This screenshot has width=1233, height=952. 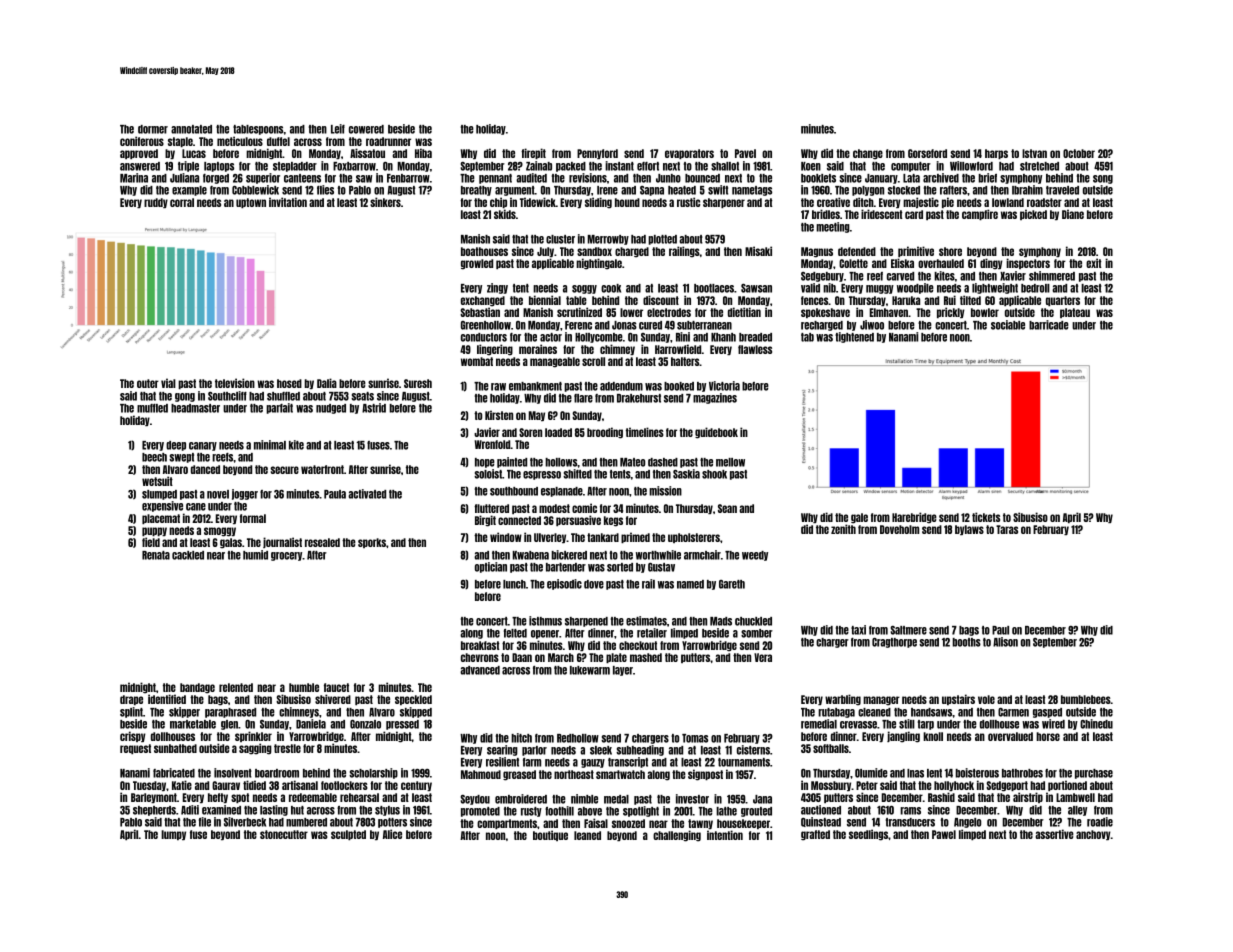 I want to click on sculpted, so click(x=348, y=835).
